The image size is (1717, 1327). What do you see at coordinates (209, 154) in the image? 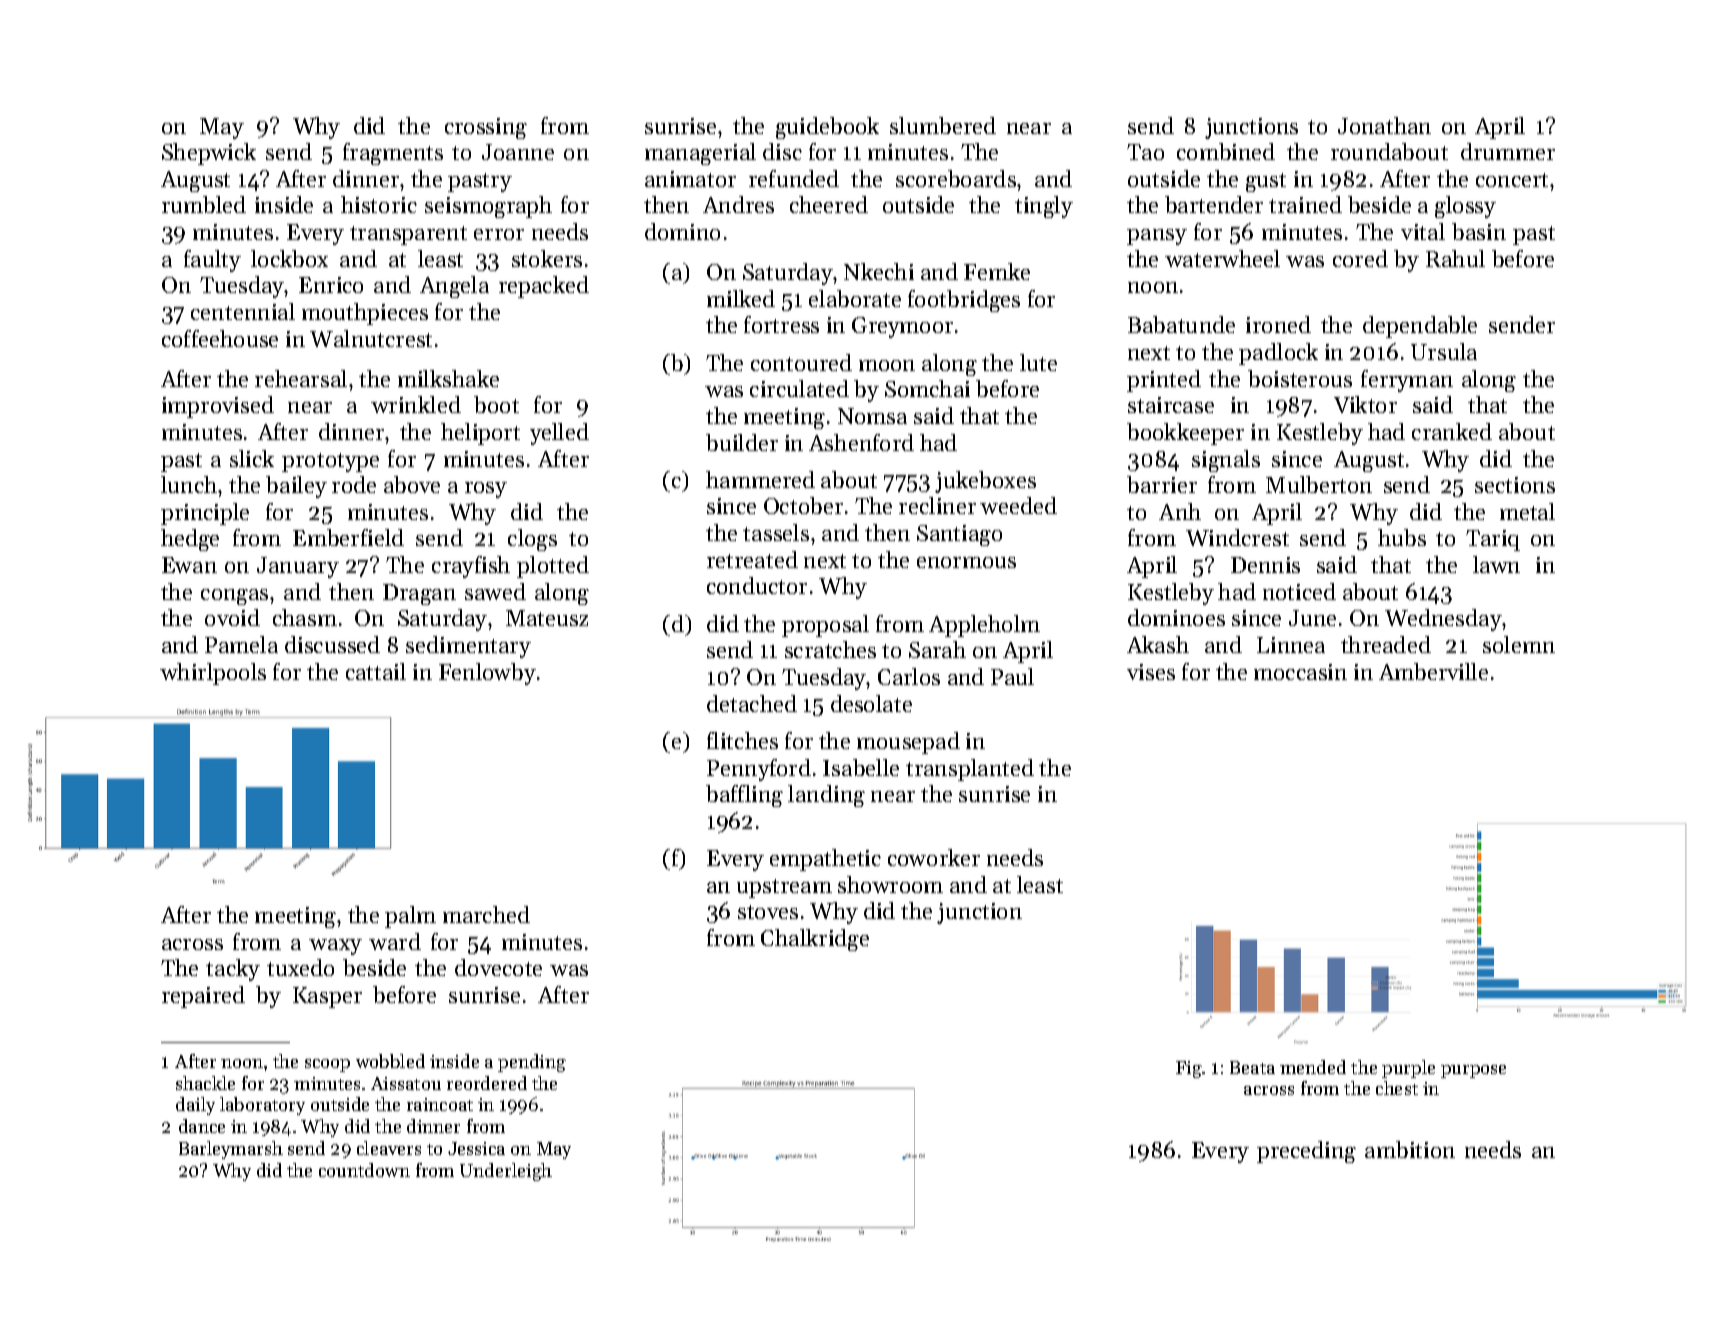
I see `Shepwick` at bounding box center [209, 154].
